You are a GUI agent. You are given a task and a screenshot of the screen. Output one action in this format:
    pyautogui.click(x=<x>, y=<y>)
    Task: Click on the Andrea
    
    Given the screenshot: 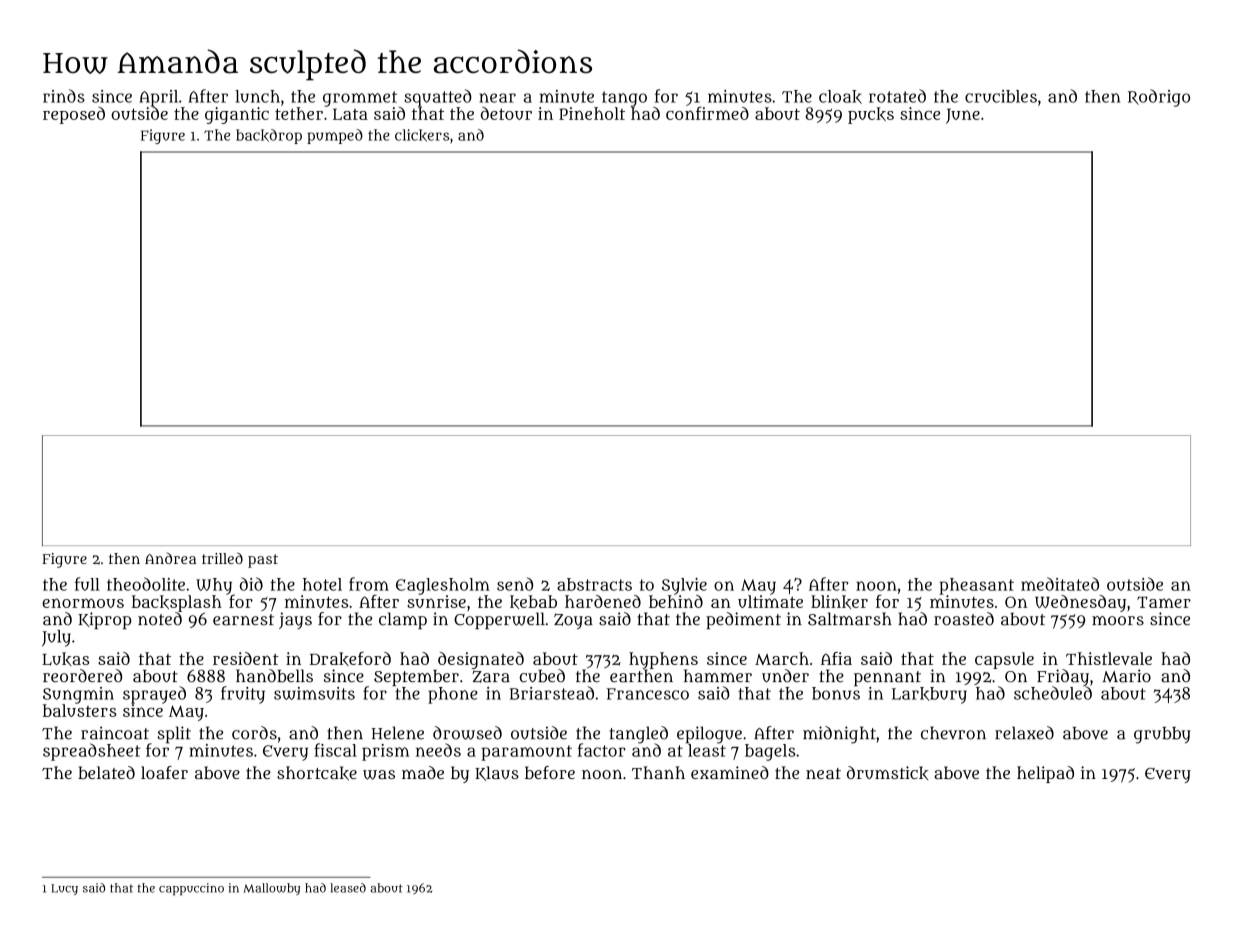 What is the action you would take?
    pyautogui.click(x=170, y=558)
